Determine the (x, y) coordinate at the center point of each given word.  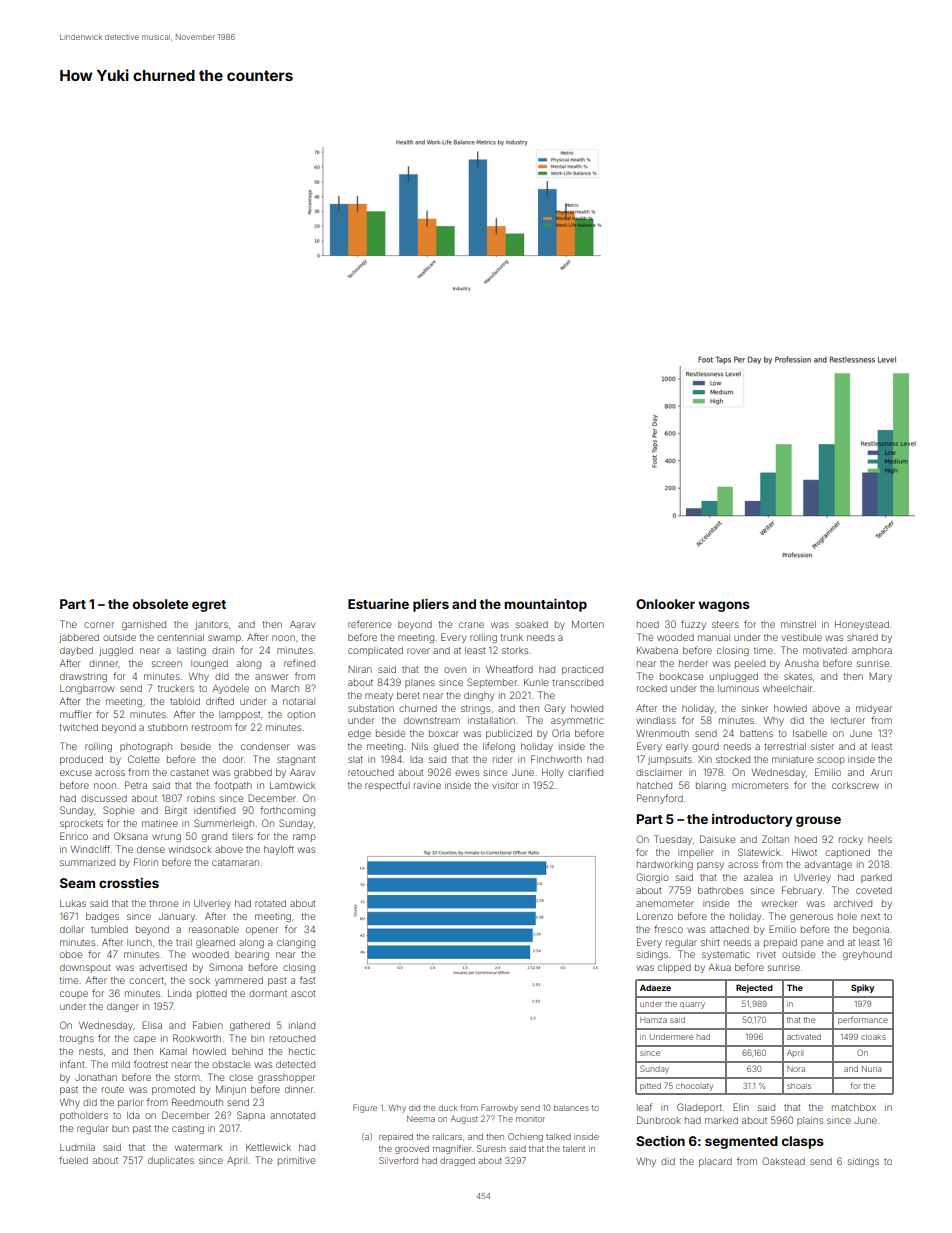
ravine (427, 786)
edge (359, 734)
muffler (76, 714)
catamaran (235, 862)
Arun (881, 772)
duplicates (171, 1161)
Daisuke (717, 839)
